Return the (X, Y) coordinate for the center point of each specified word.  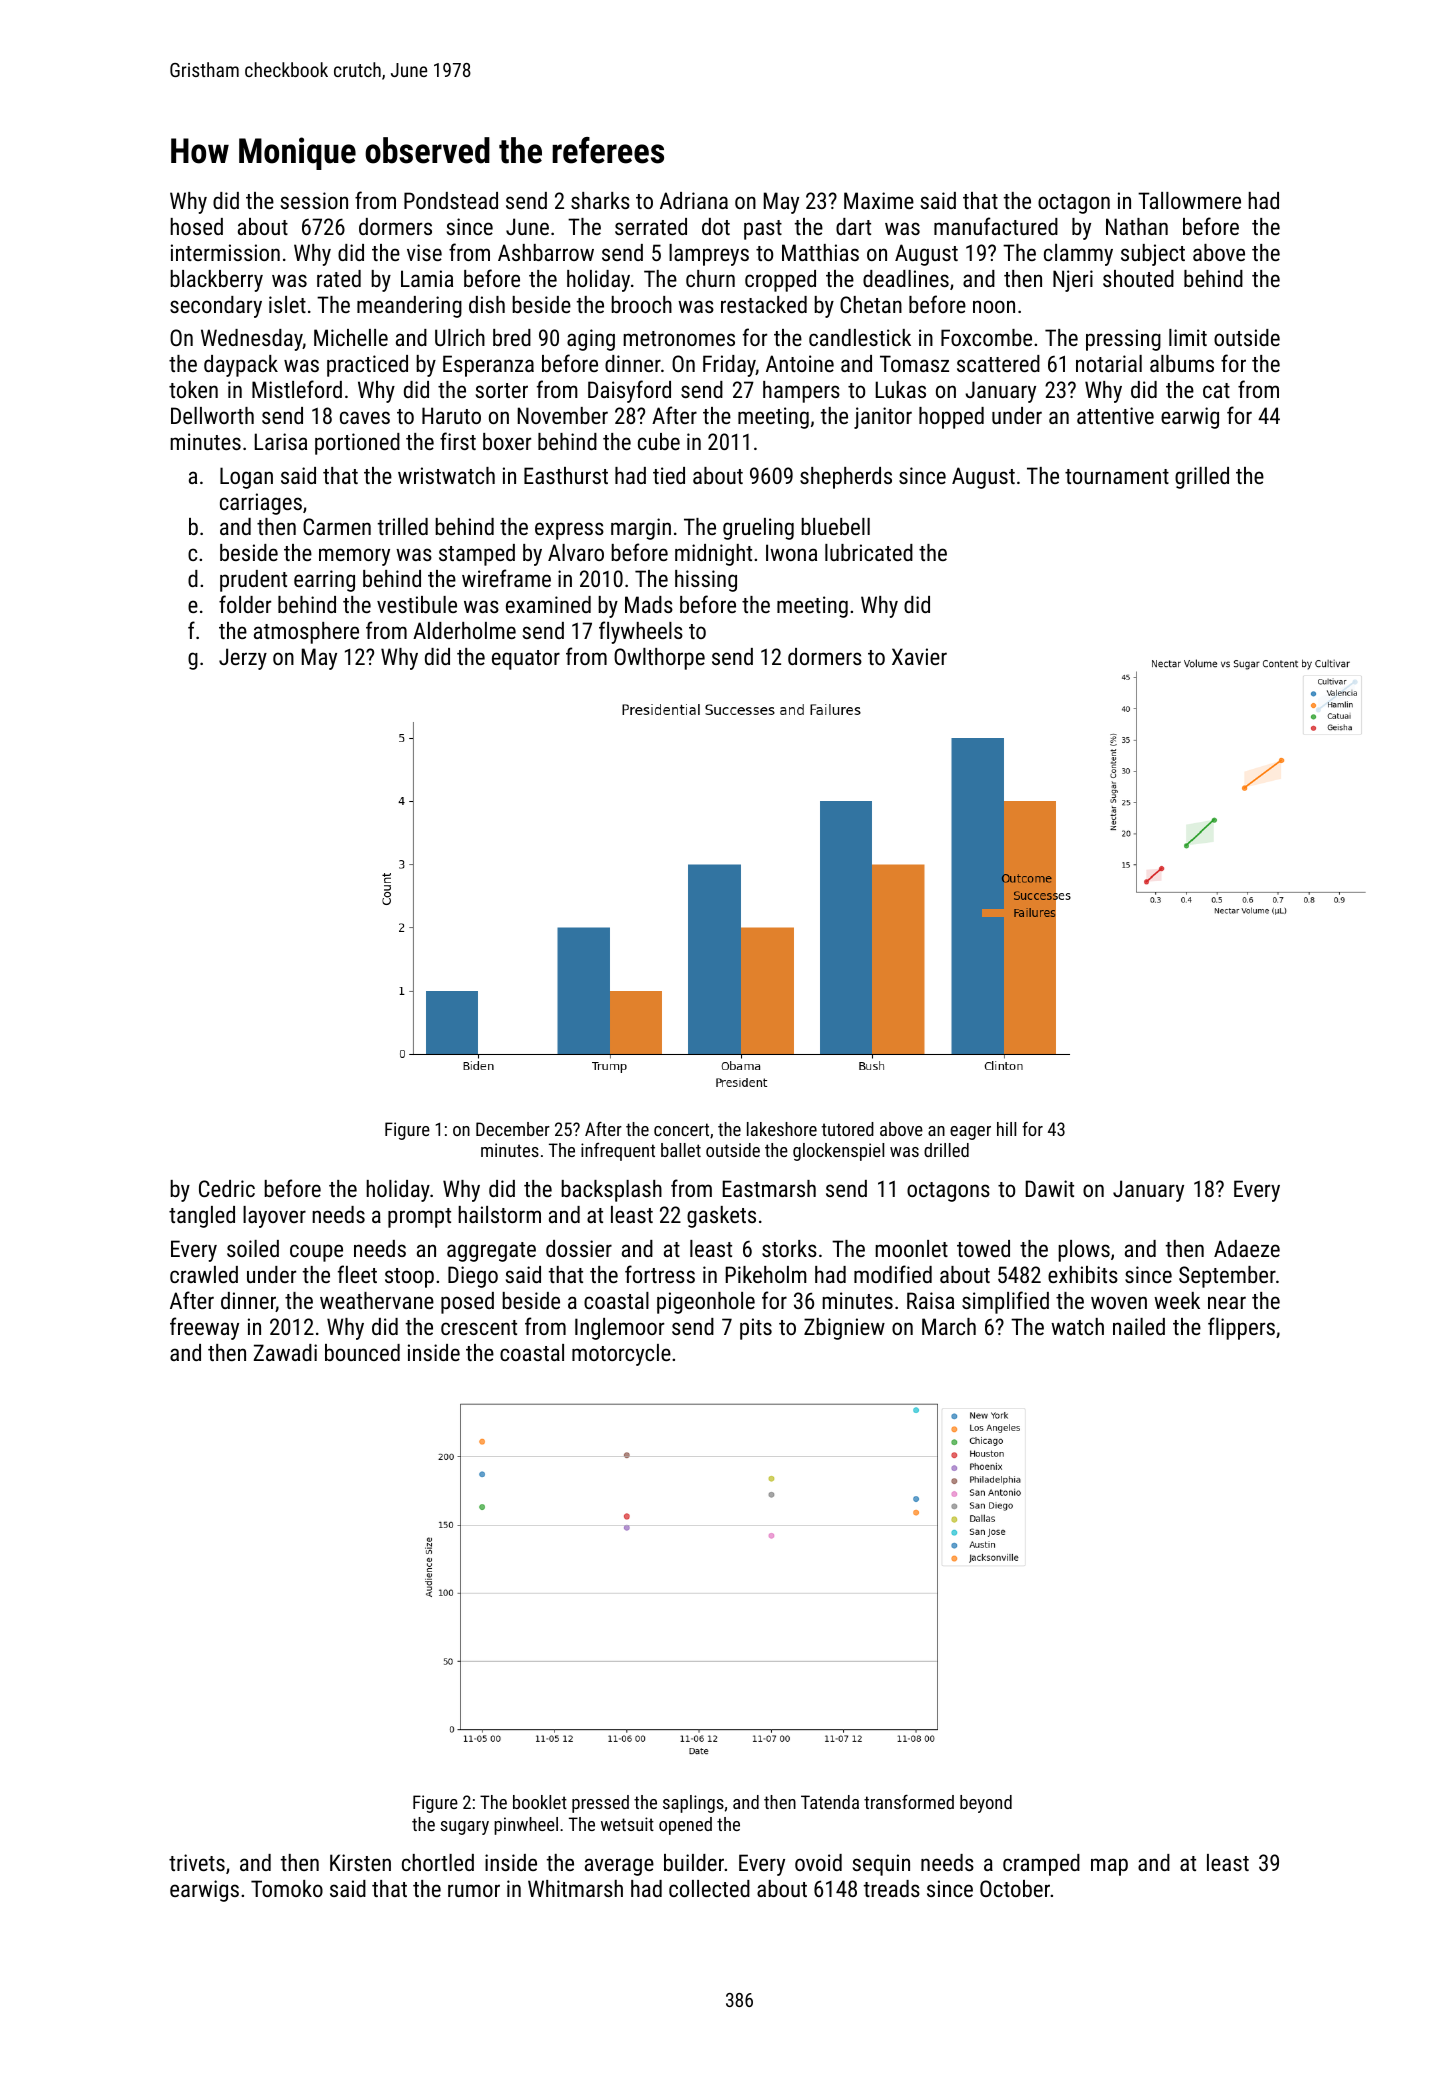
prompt (419, 1218)
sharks (600, 200)
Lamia (427, 278)
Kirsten (360, 1862)
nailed (1139, 1326)
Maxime (879, 200)
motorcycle (621, 1355)
